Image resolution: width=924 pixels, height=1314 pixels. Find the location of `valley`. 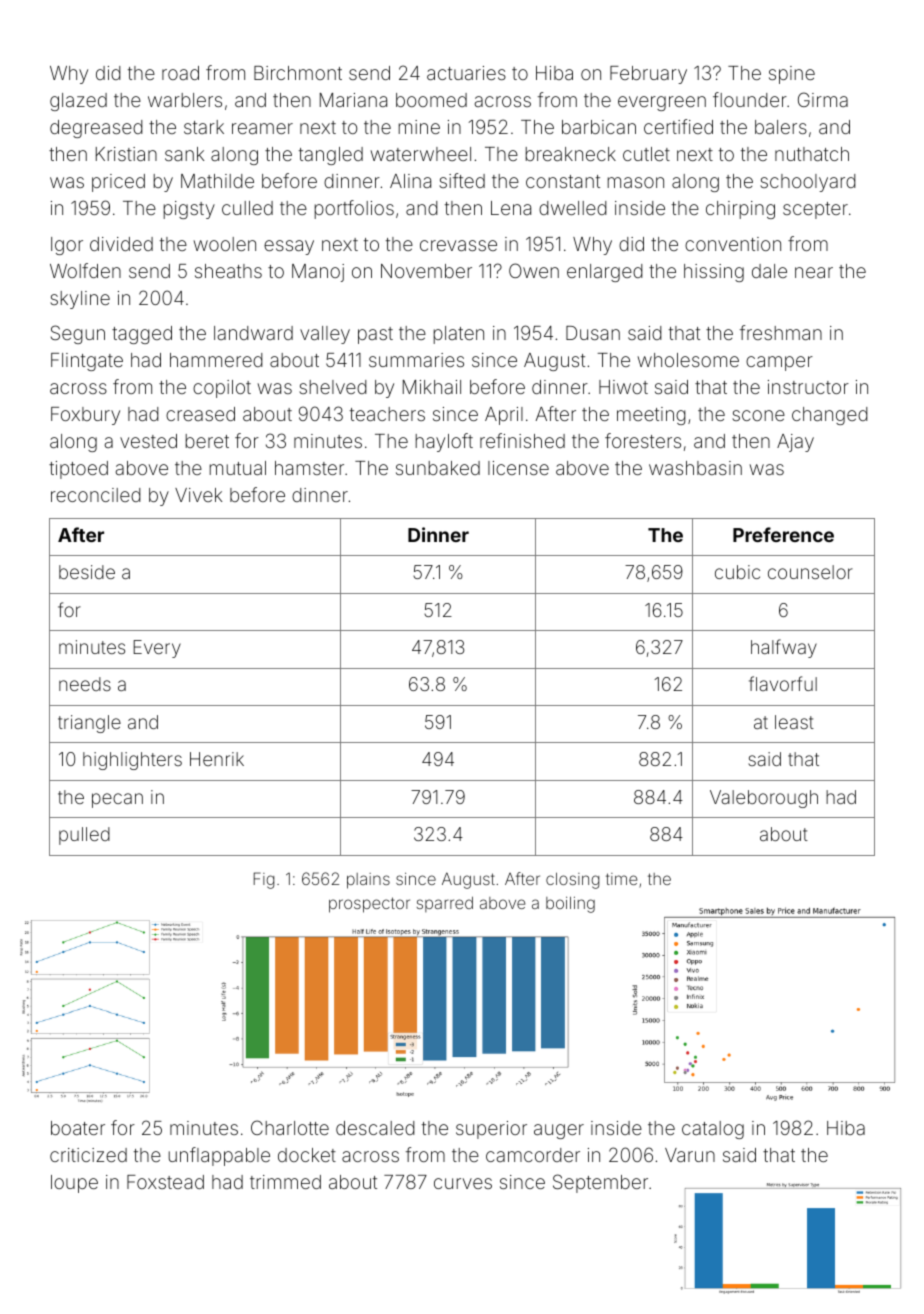

valley is located at coordinates (325, 335).
